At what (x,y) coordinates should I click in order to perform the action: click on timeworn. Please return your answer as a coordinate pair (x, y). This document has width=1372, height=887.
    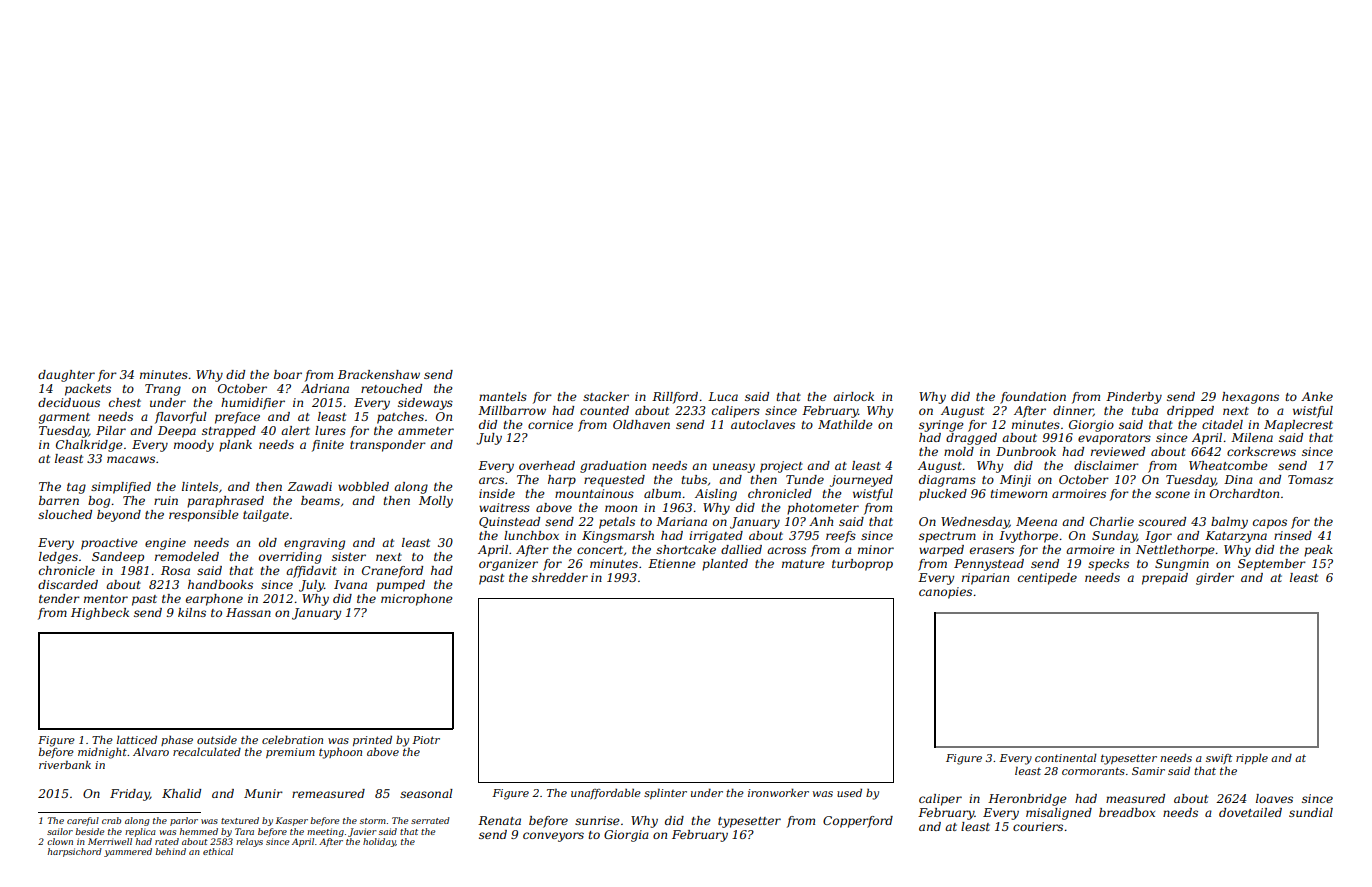
    Looking at the image, I should click on (1018, 493).
